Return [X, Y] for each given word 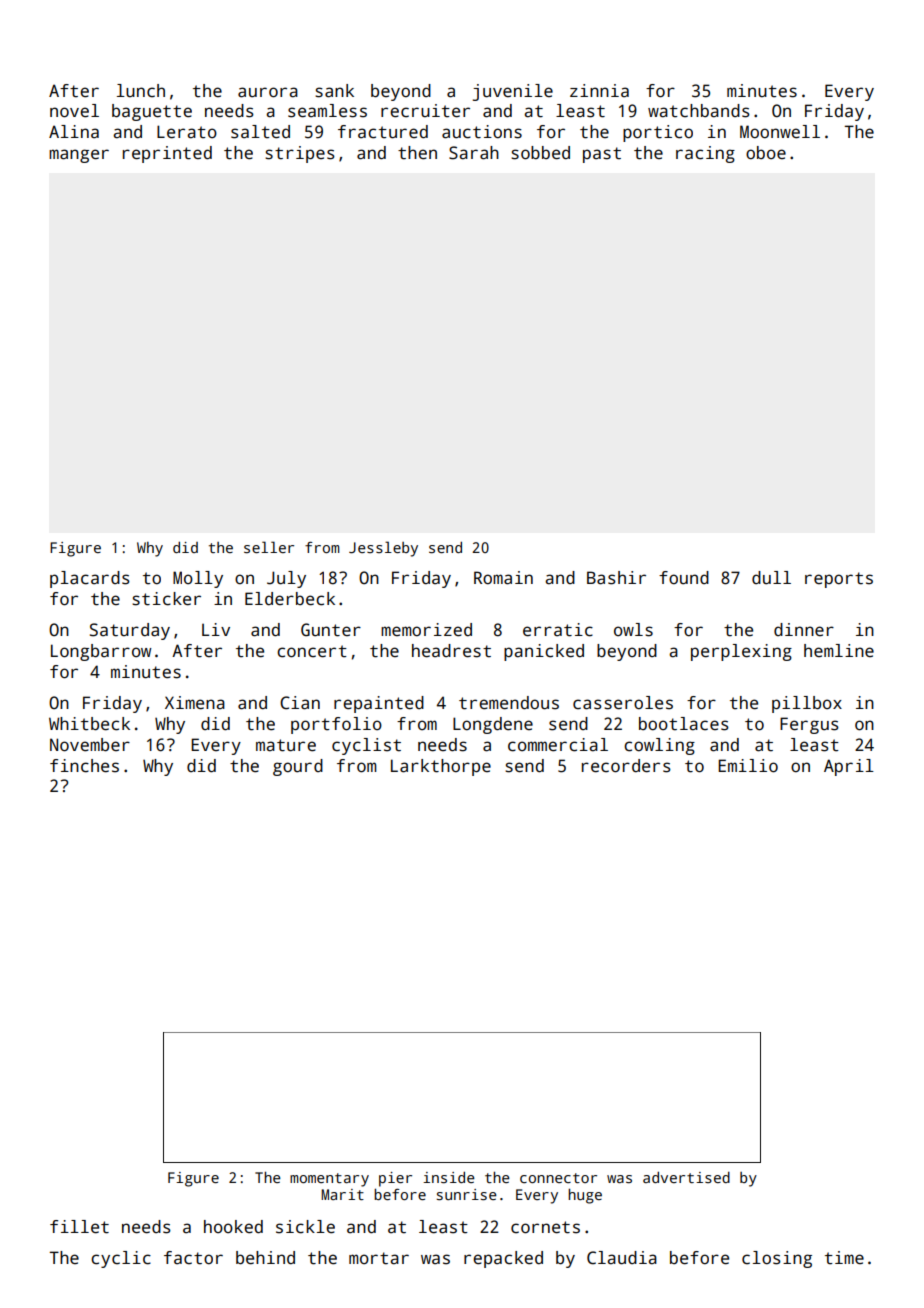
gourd [298, 767]
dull [771, 578]
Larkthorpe [441, 767]
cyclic [121, 1259]
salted [260, 132]
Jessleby [383, 549]
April [849, 767]
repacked [503, 1259]
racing [705, 154]
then [417, 153]
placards [90, 579]
